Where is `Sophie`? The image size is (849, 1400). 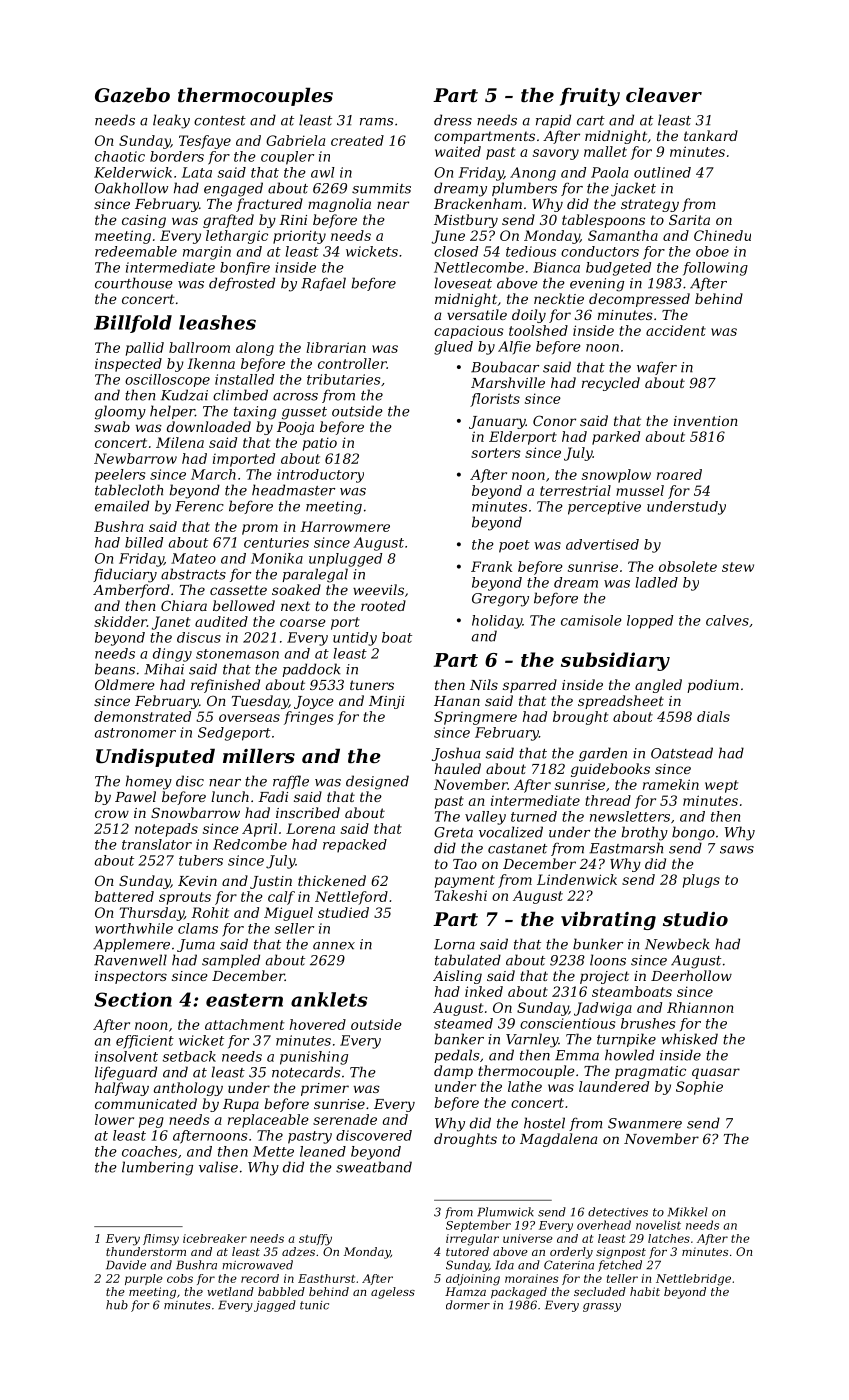
Sophie is located at coordinates (699, 1088).
